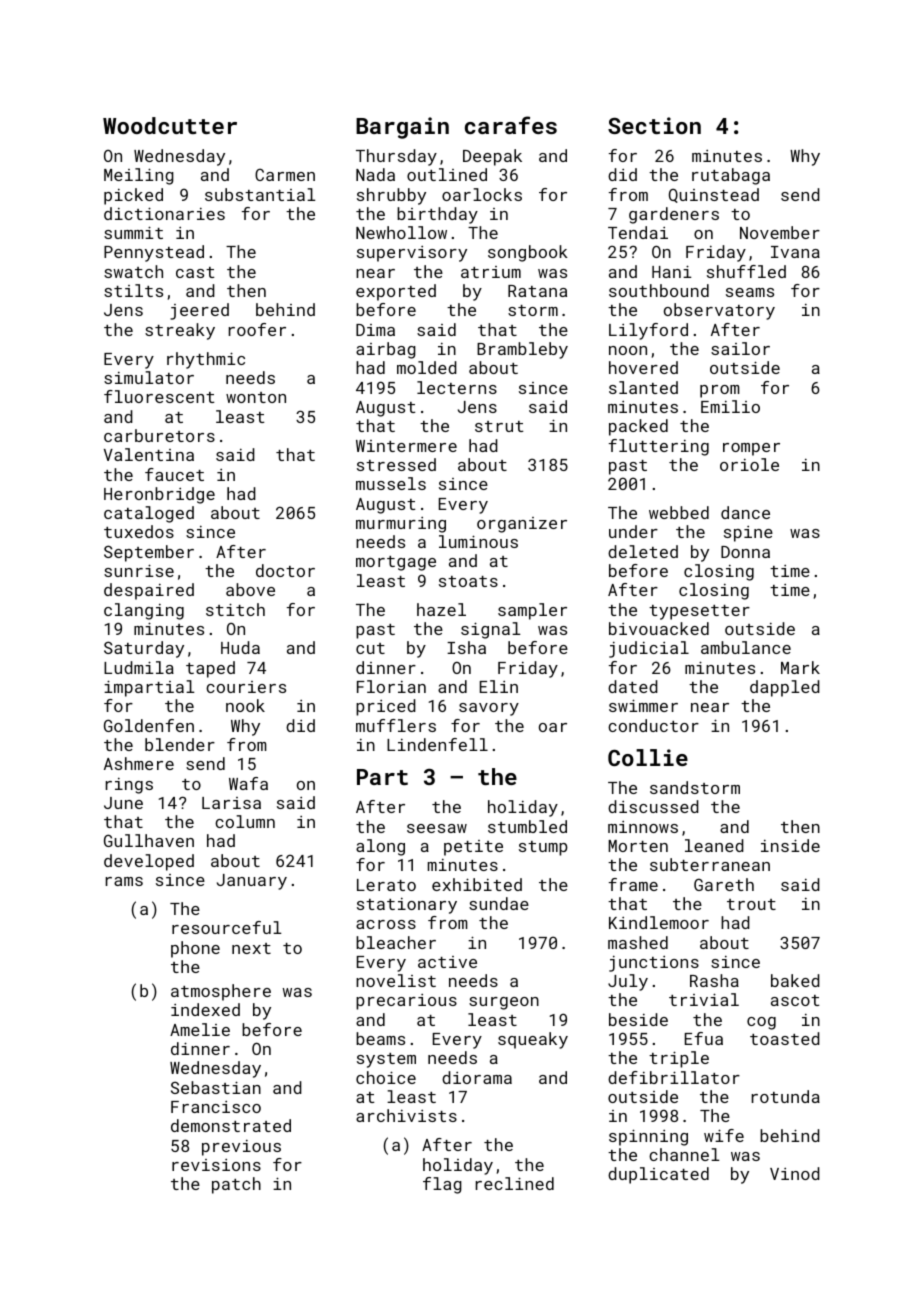 This screenshot has height=1308, width=924. I want to click on carafes, so click(511, 125).
